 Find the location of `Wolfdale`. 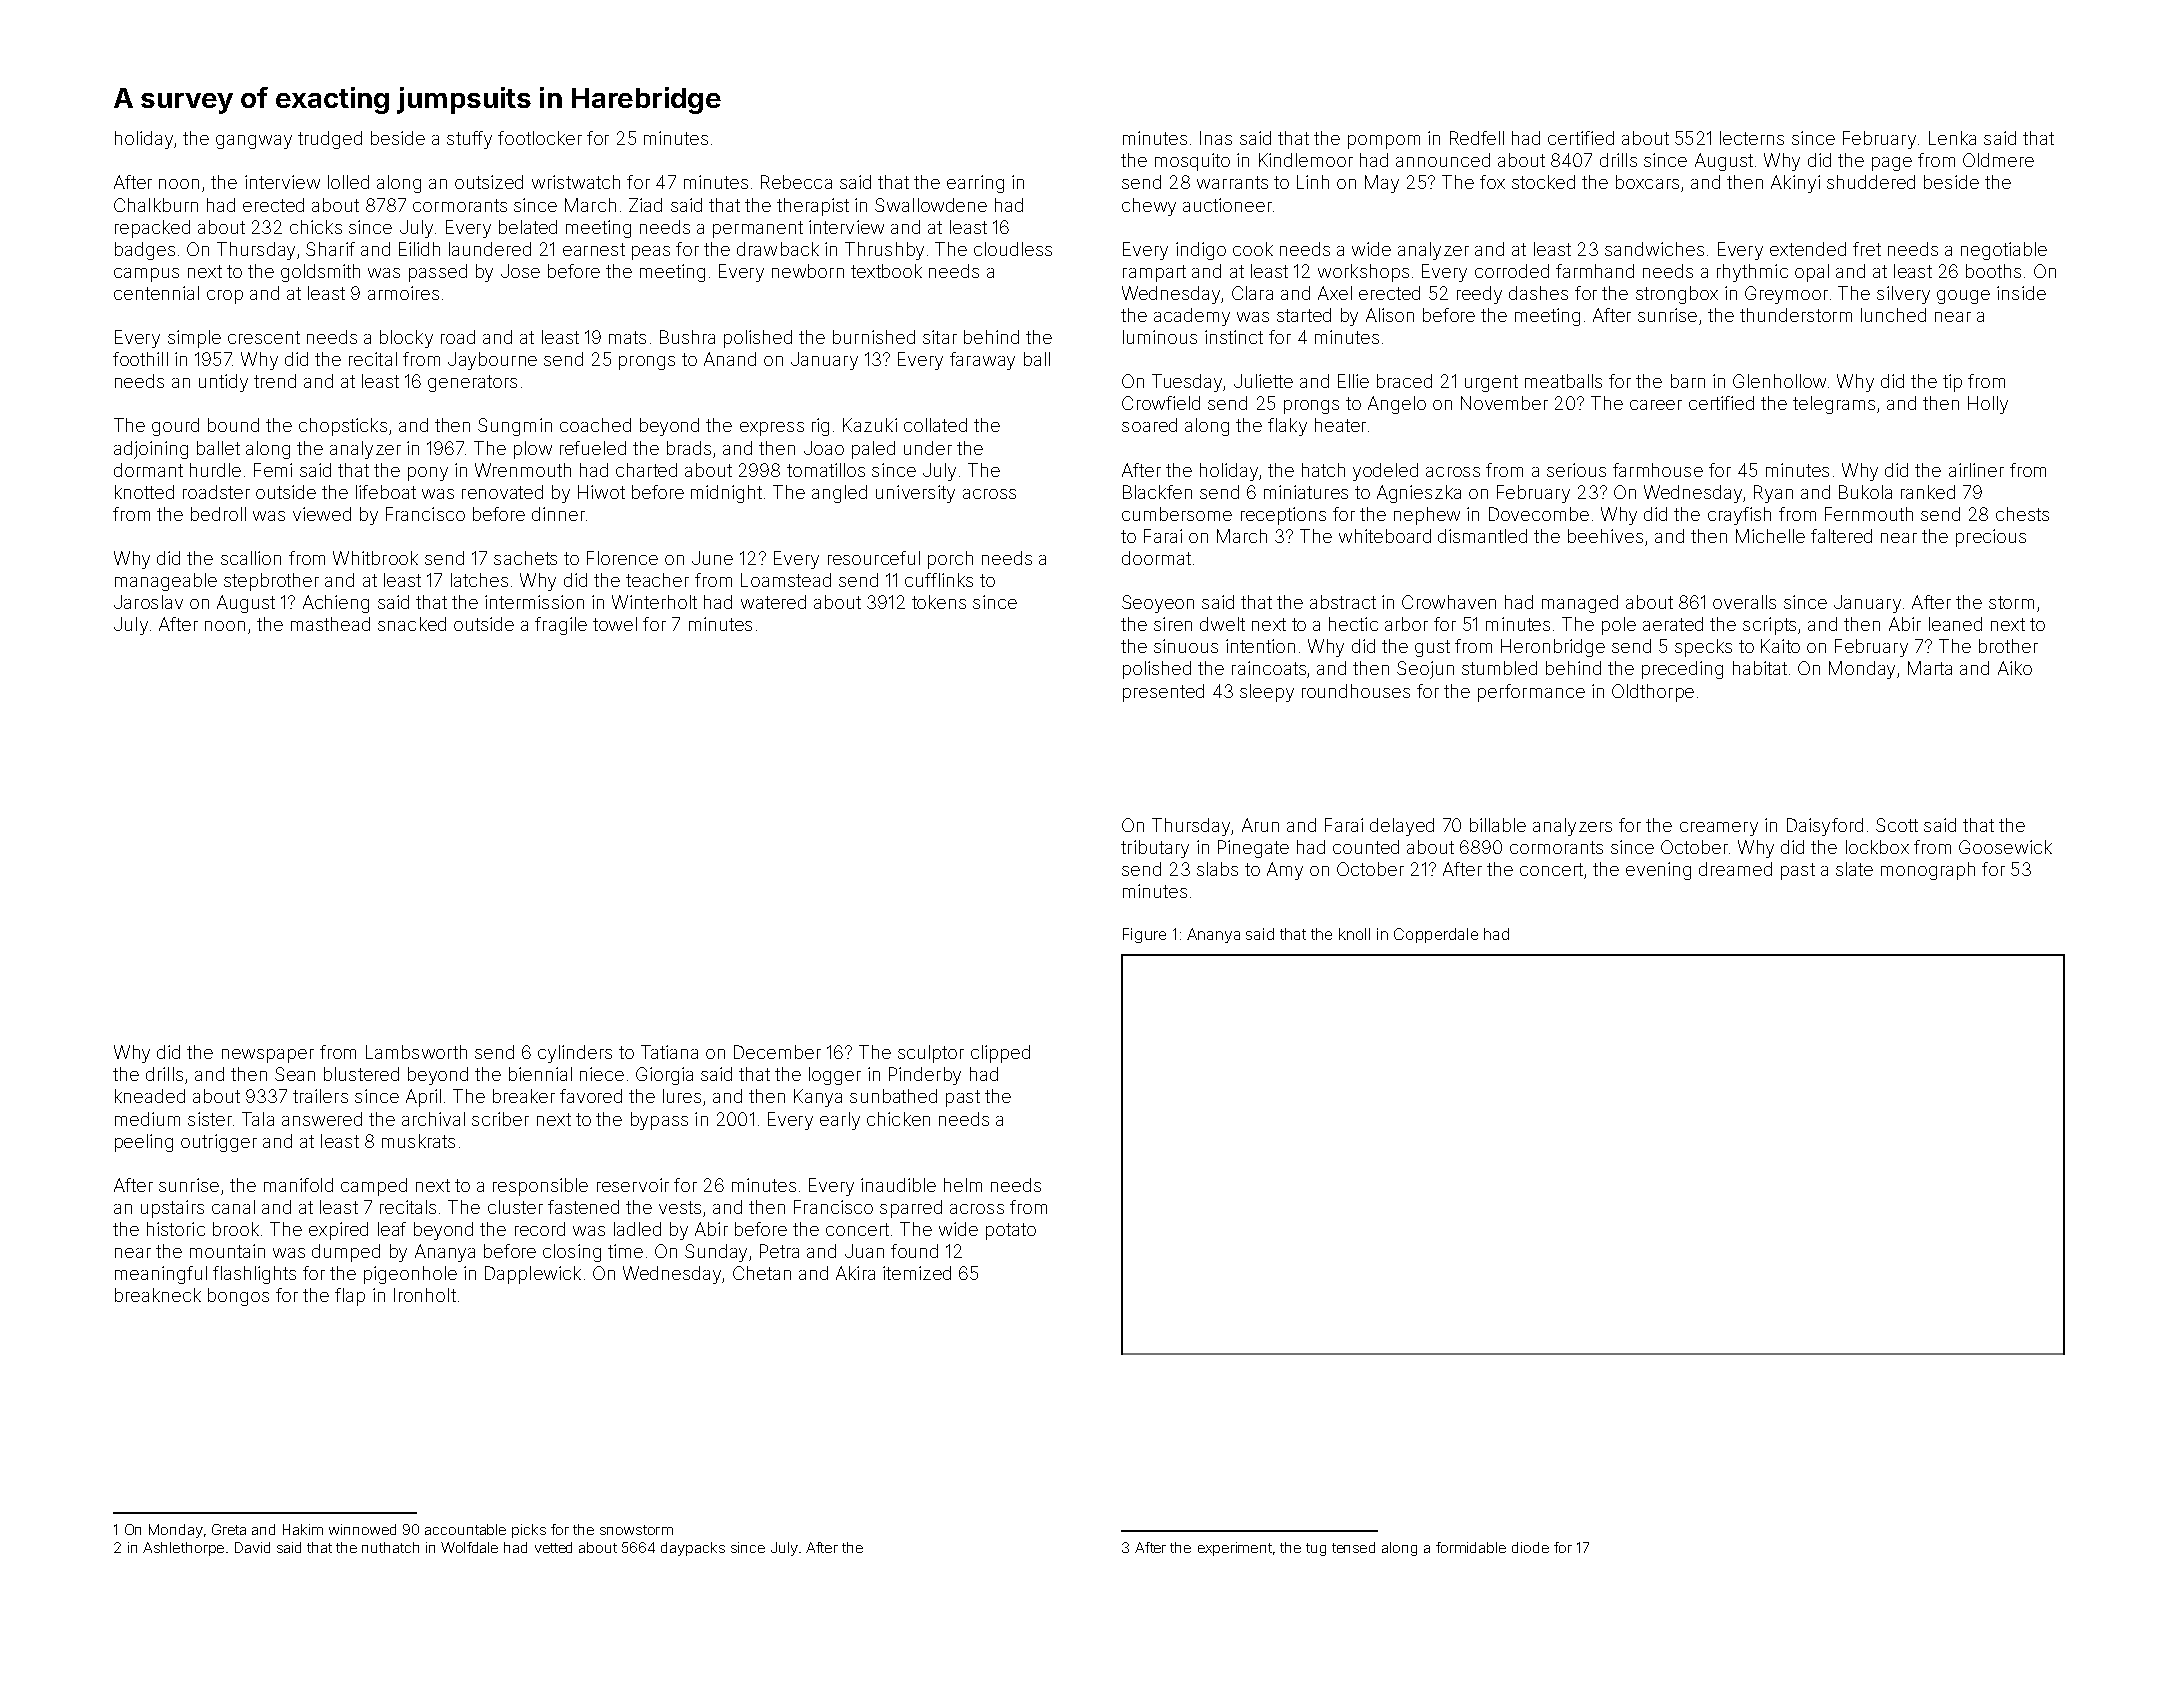

Wolfdale is located at coordinates (469, 1547).
